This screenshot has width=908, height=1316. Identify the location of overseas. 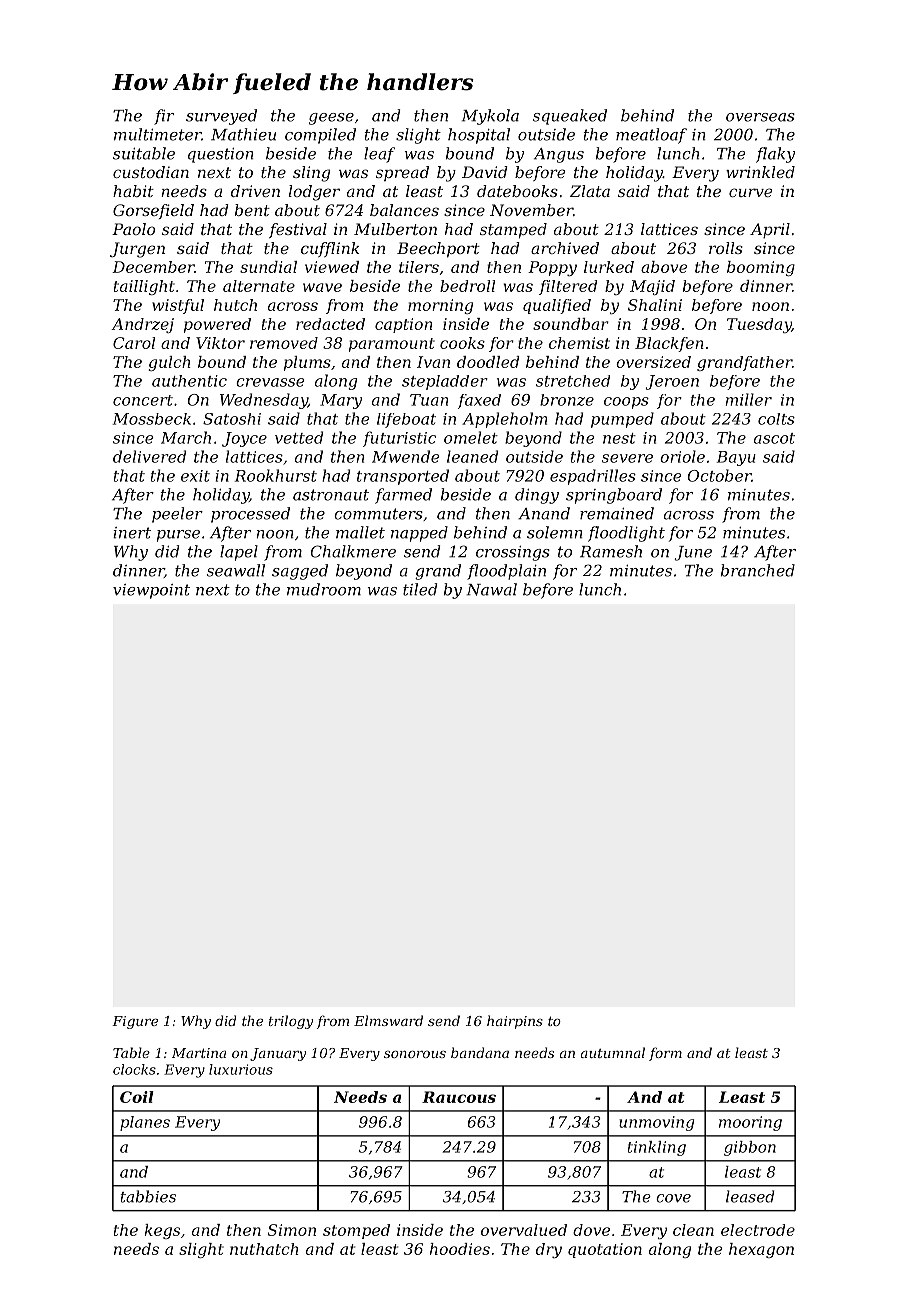
(760, 117).
